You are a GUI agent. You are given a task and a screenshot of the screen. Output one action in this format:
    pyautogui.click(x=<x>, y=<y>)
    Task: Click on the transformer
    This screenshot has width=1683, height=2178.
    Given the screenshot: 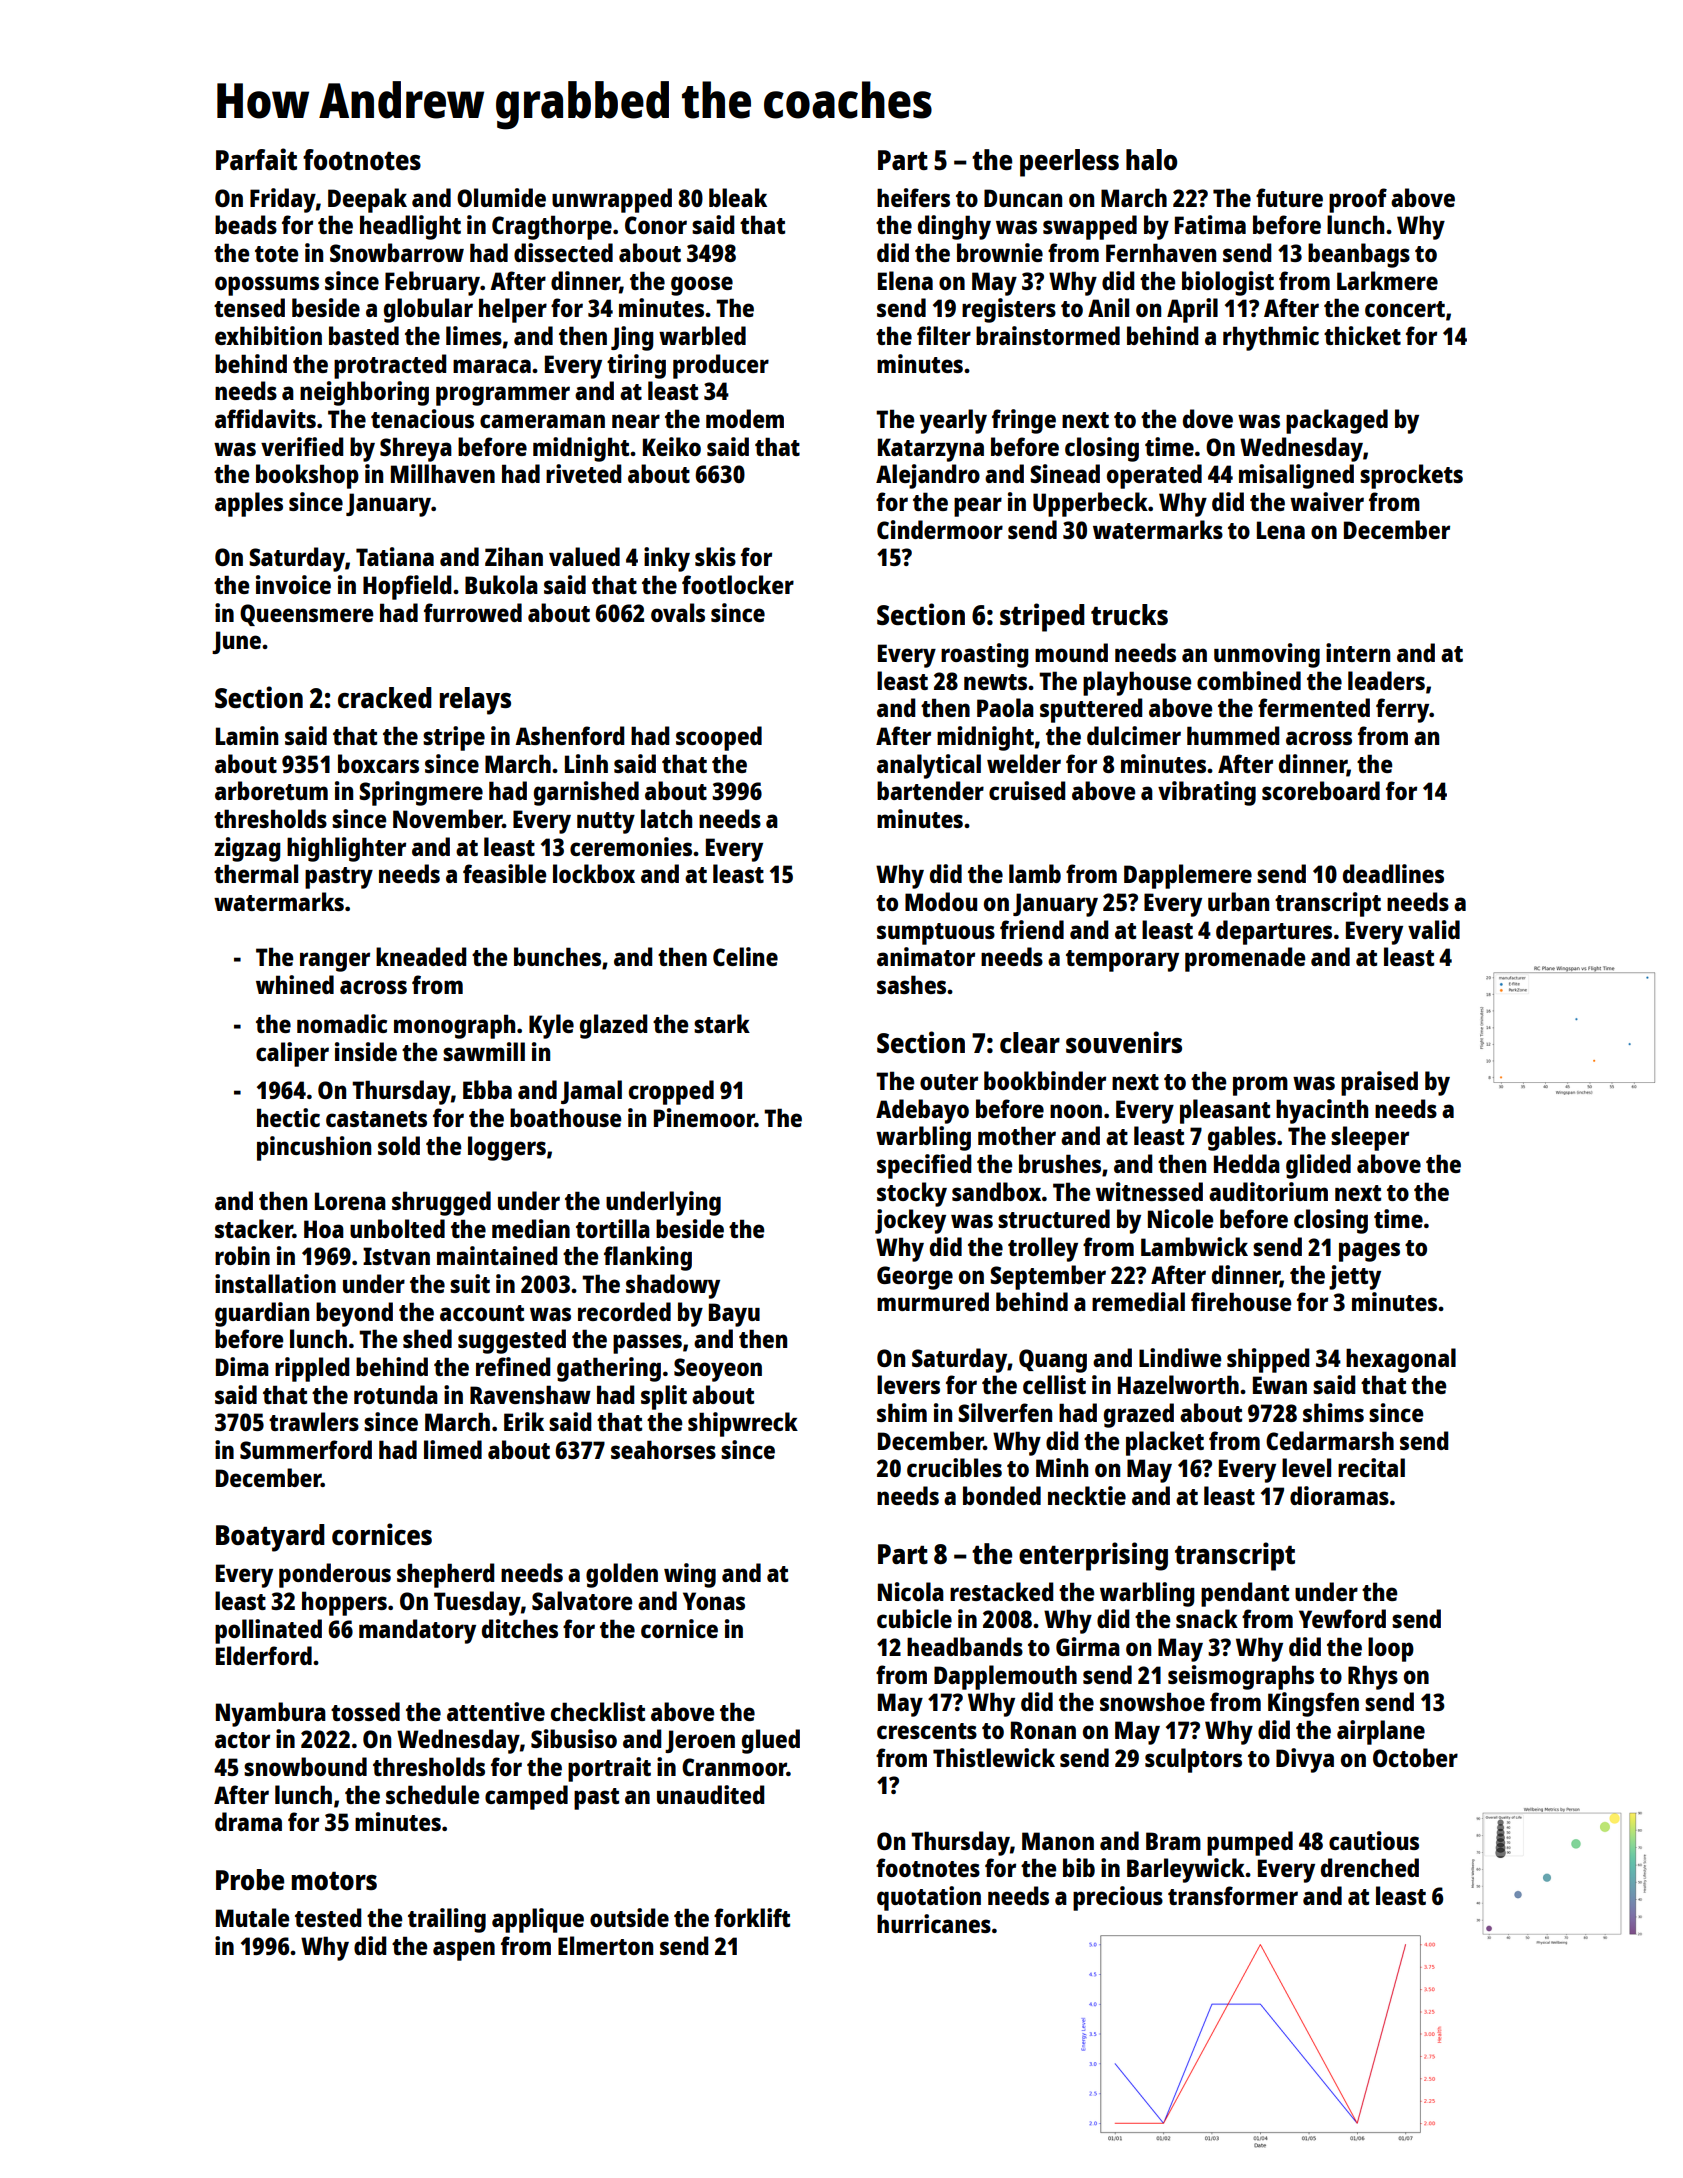 What is the action you would take?
    pyautogui.click(x=1233, y=1895)
